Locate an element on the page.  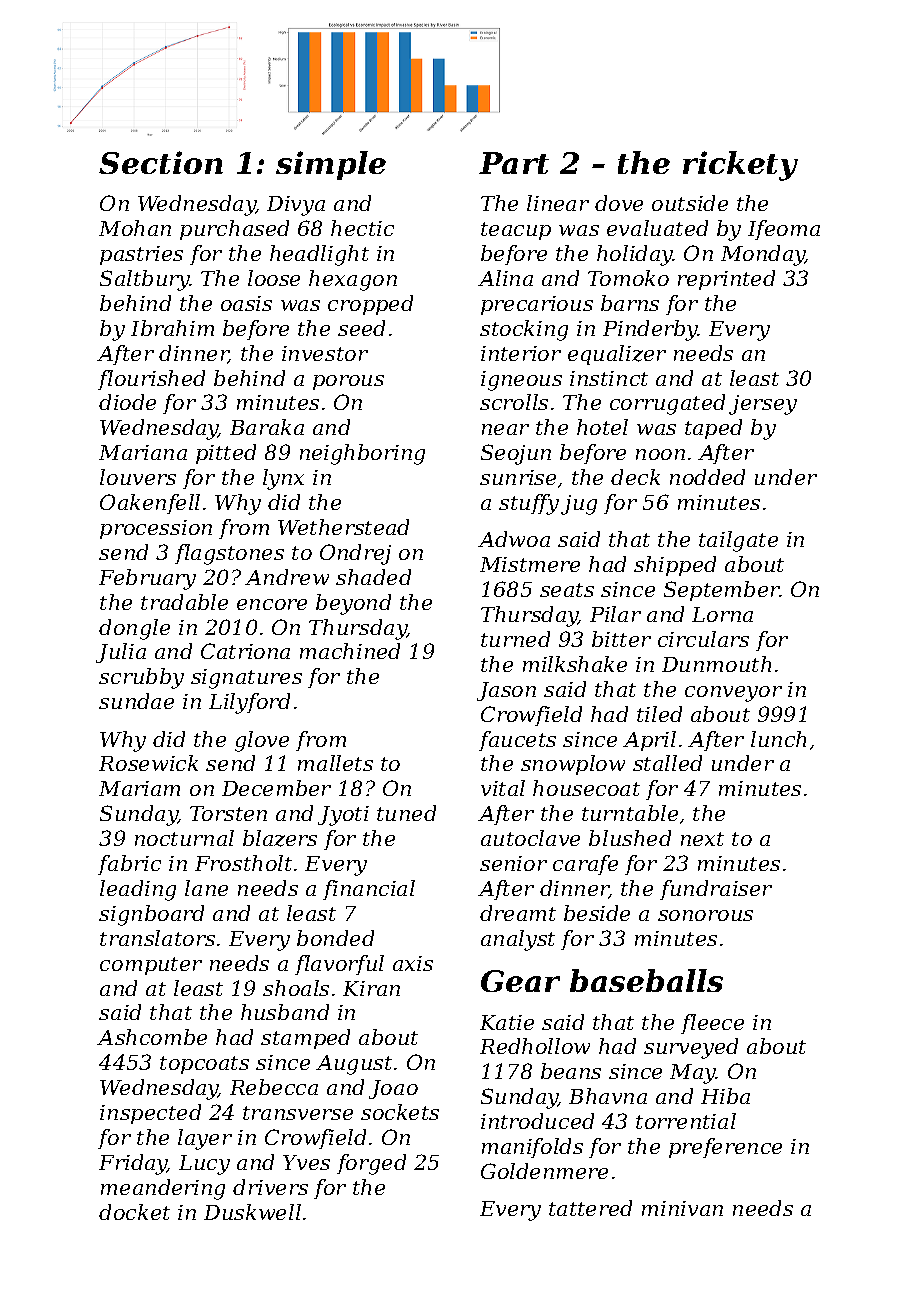
minivan is located at coordinates (682, 1208).
